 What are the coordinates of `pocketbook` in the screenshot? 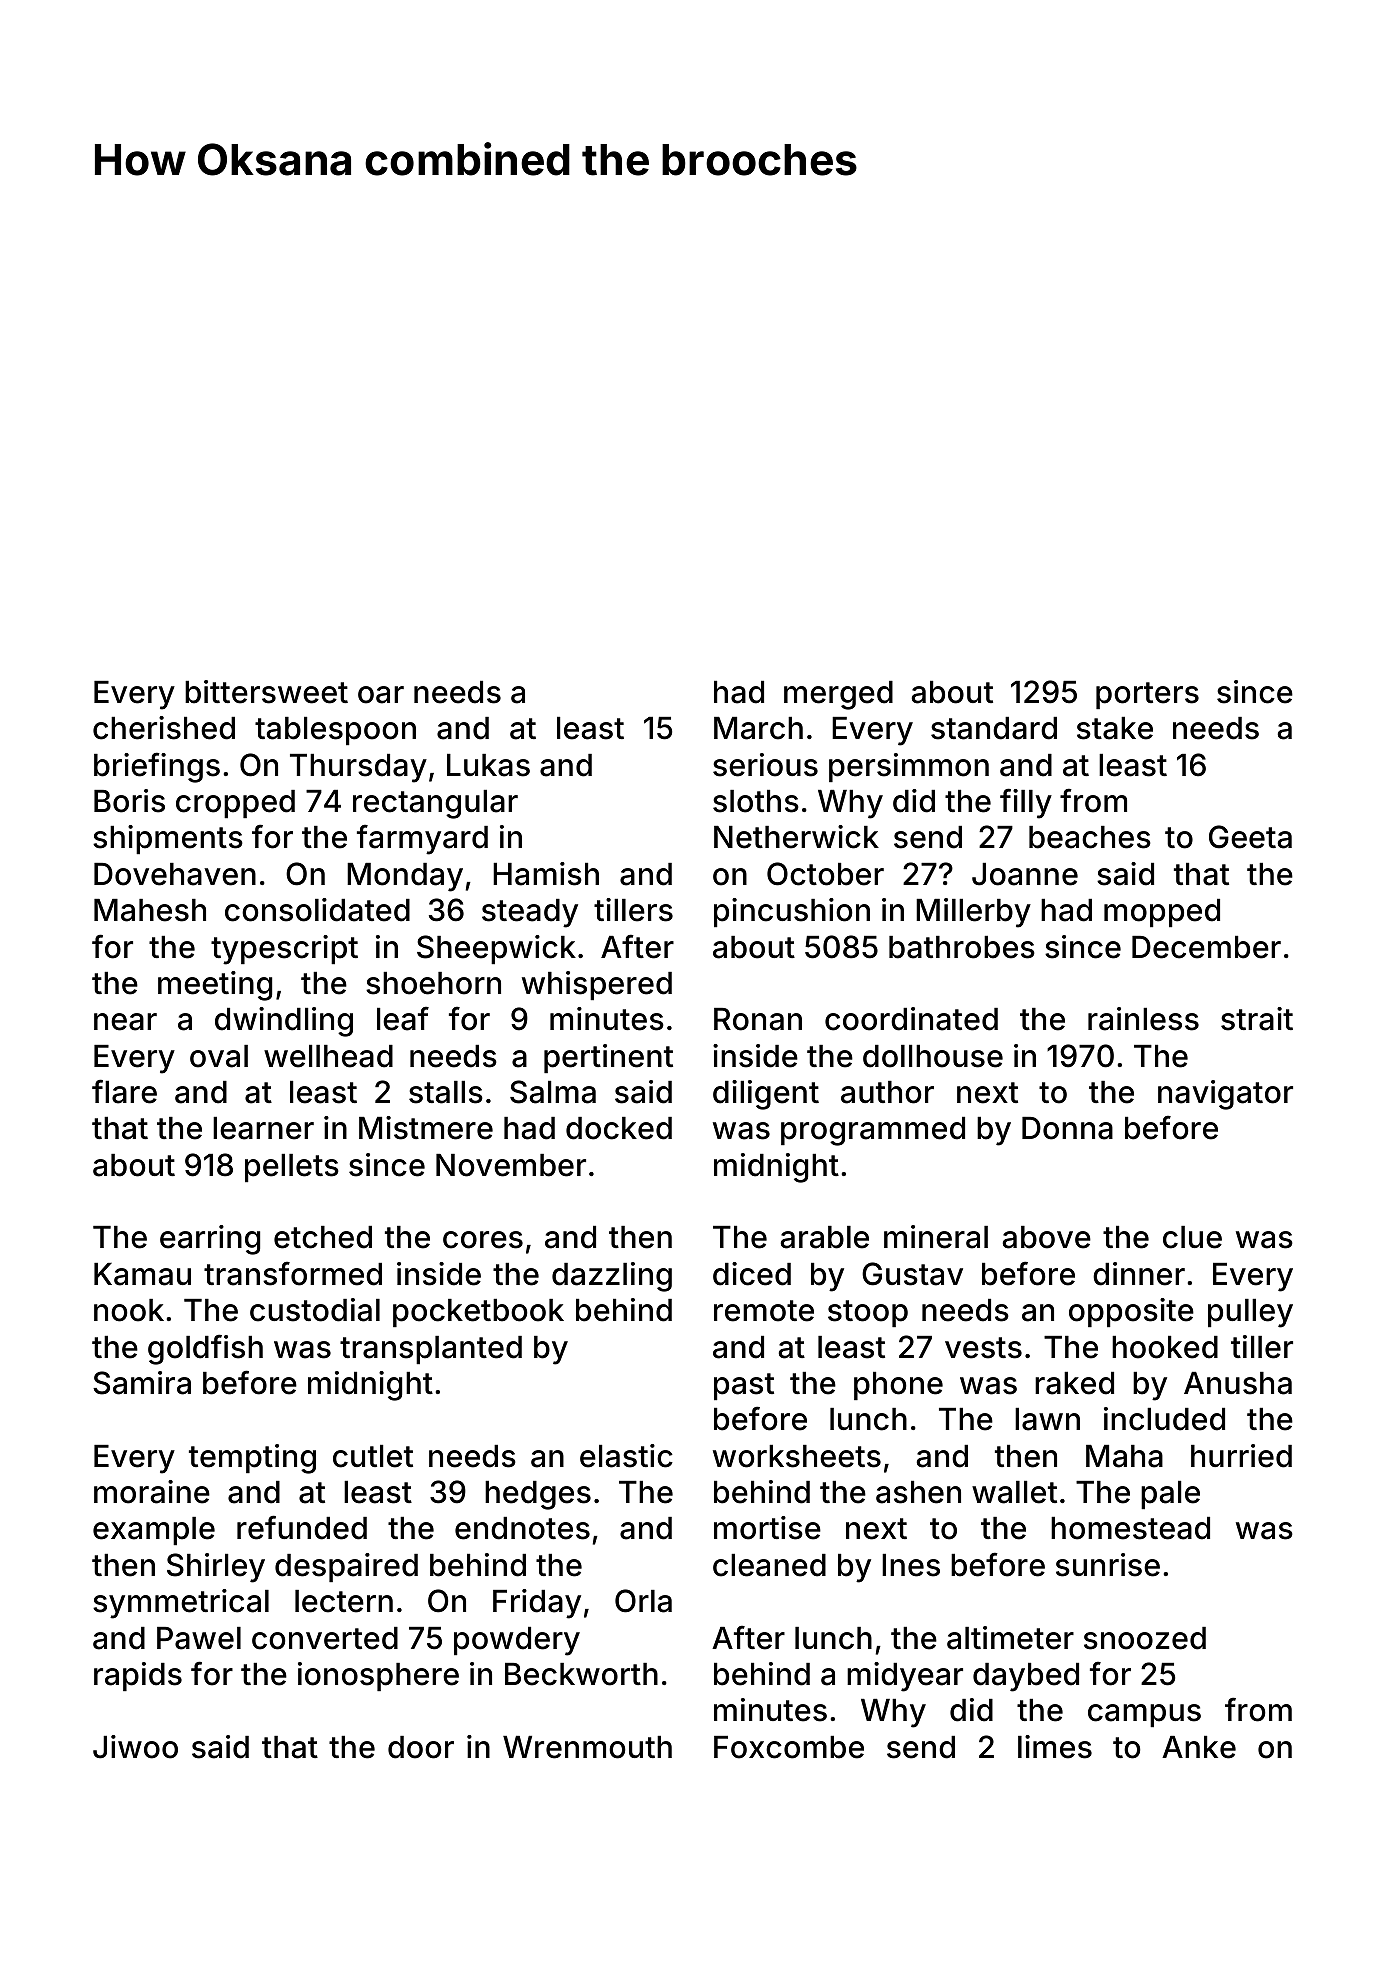 It's located at (478, 1313).
